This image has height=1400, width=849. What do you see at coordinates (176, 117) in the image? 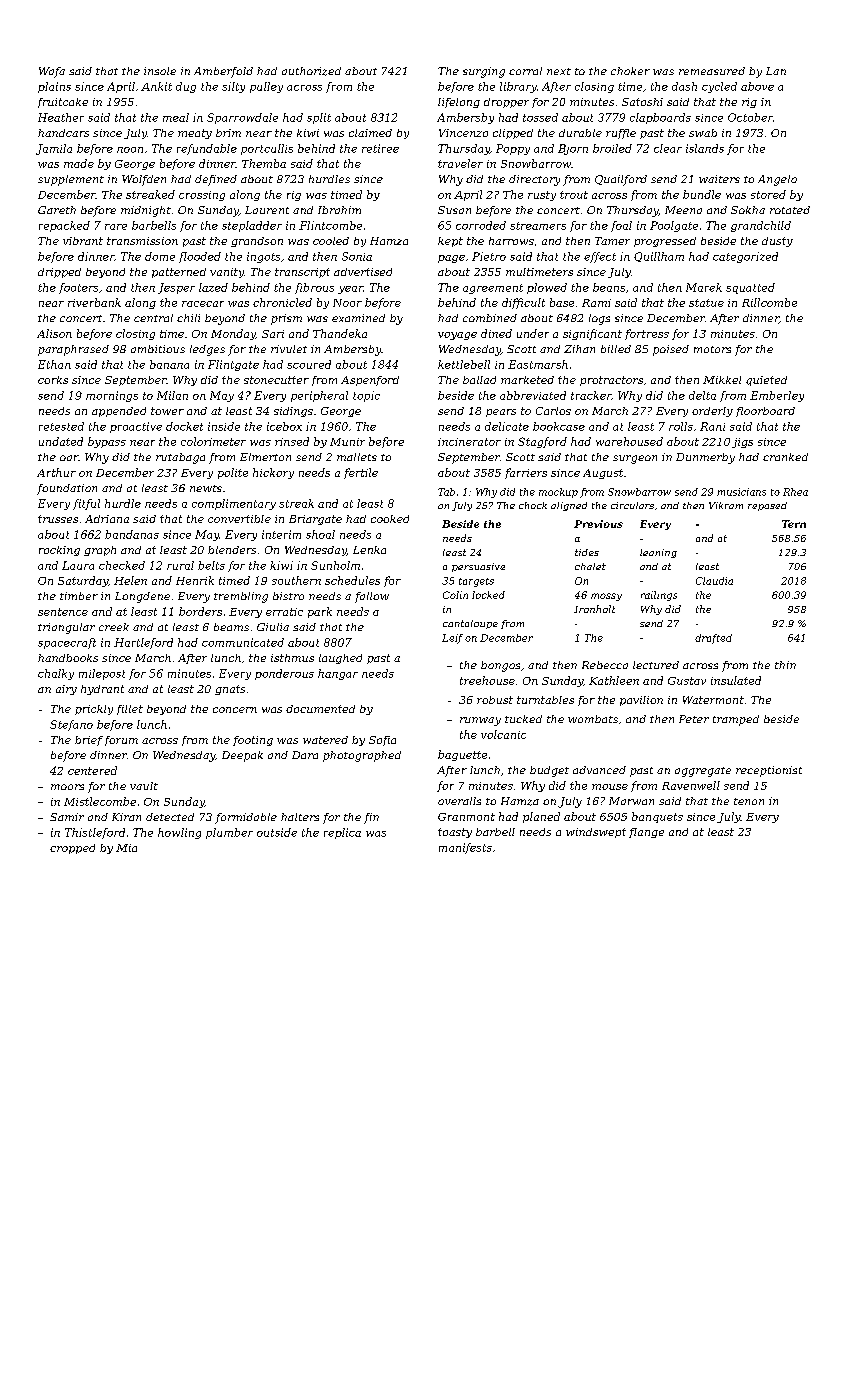
I see `meal` at bounding box center [176, 117].
